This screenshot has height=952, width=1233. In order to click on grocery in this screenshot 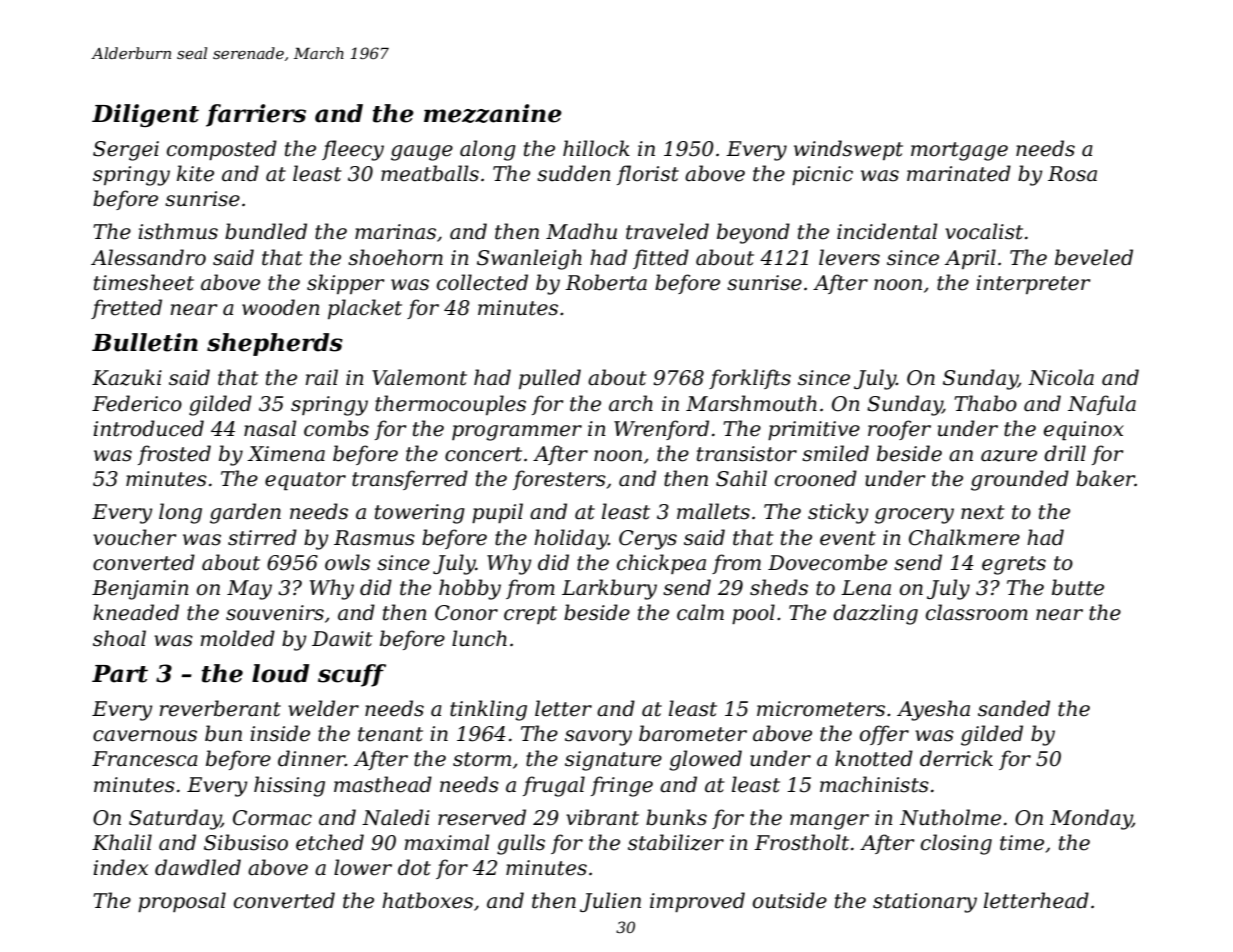, I will do `click(914, 516)`.
